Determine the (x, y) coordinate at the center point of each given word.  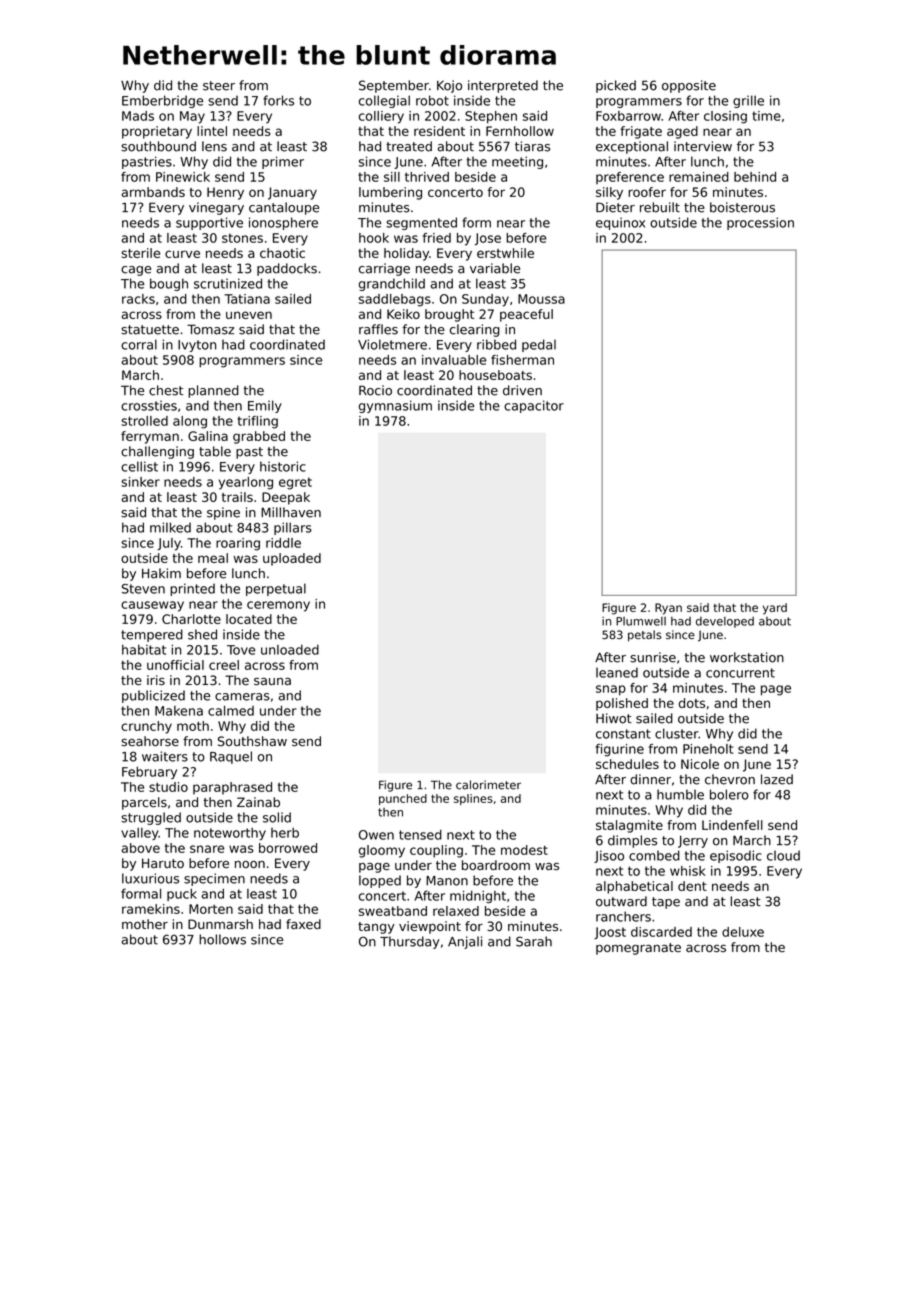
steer (219, 86)
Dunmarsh (220, 924)
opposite (689, 86)
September (394, 86)
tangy (376, 928)
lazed (777, 779)
